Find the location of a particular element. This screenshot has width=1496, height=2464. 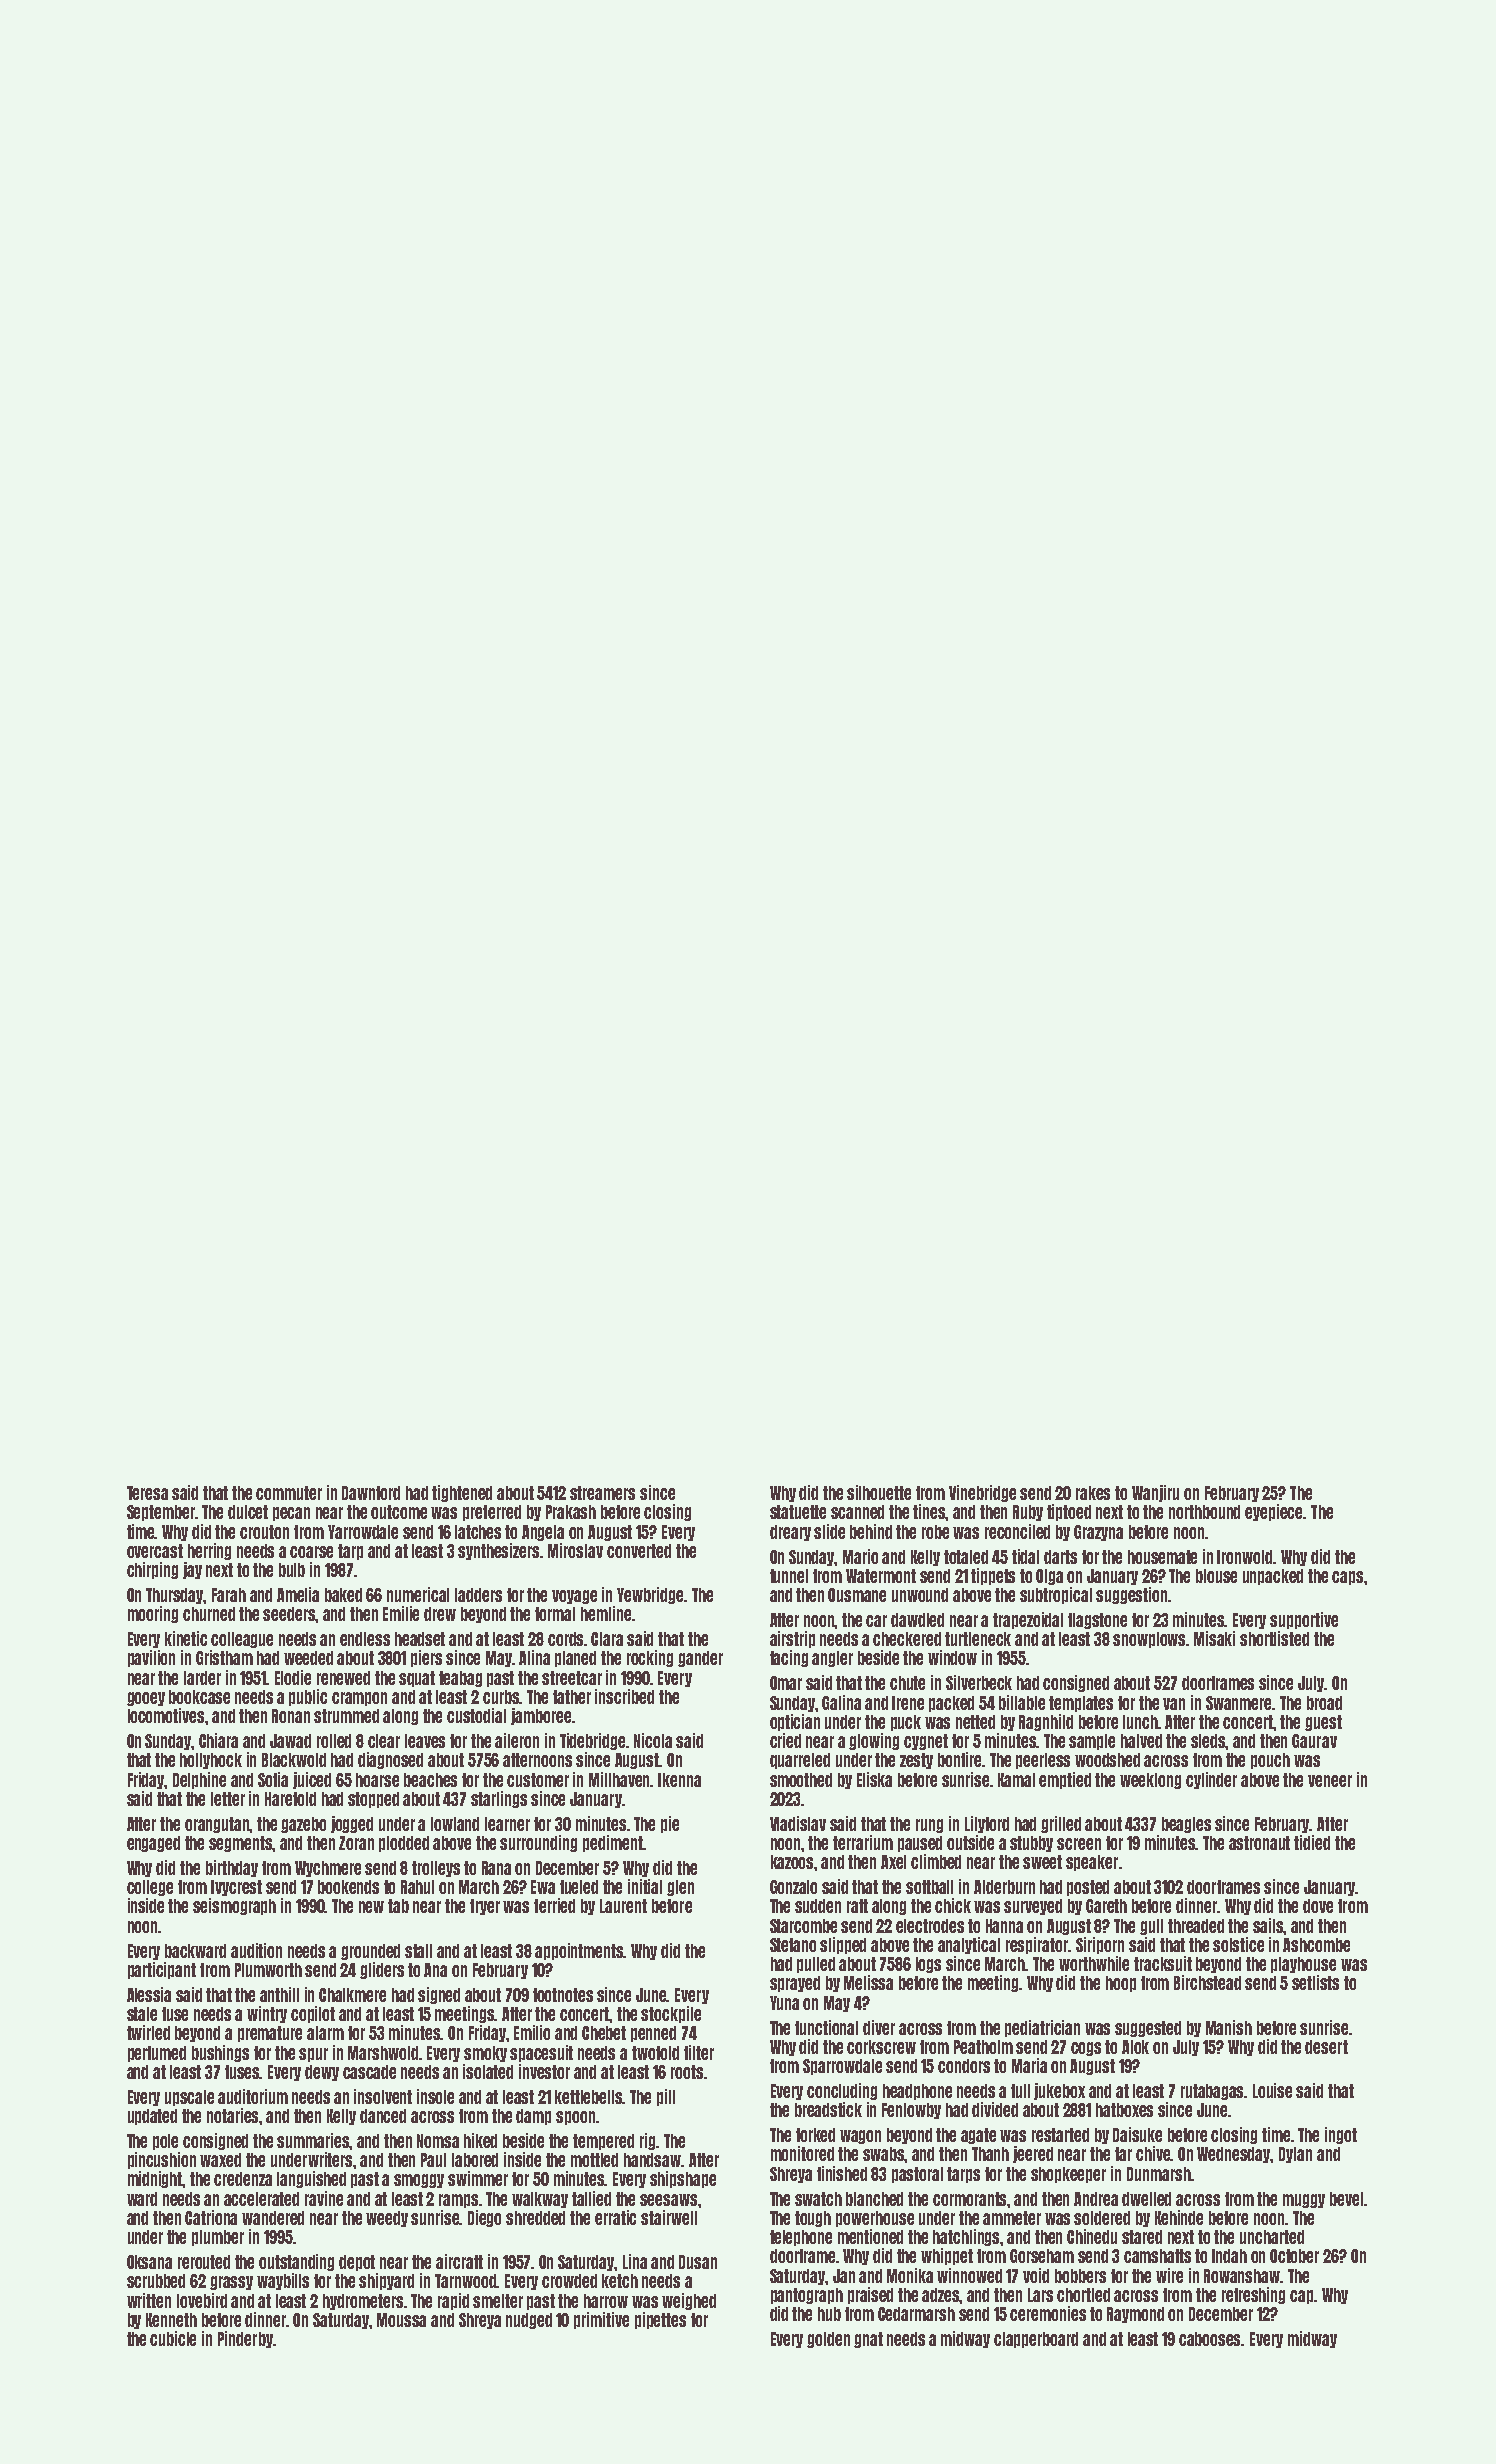

Manish is located at coordinates (1229, 2027).
